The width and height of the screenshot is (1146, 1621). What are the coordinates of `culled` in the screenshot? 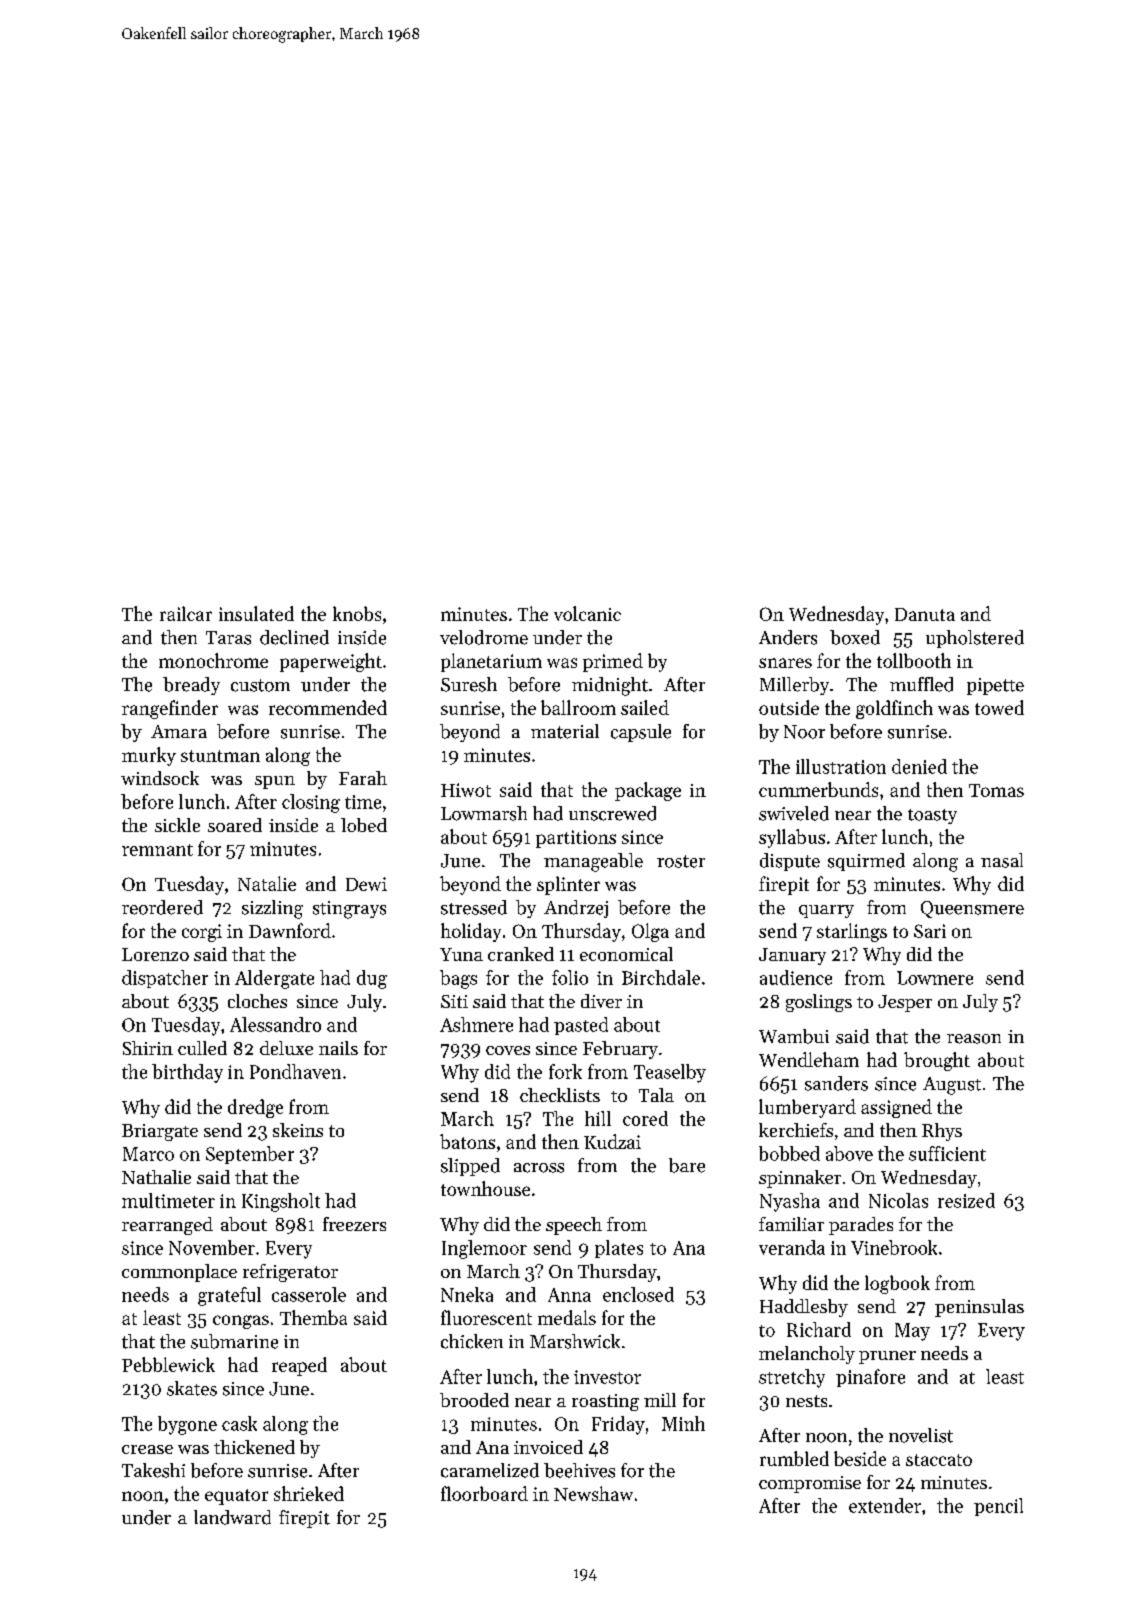 It's located at (202, 1048).
